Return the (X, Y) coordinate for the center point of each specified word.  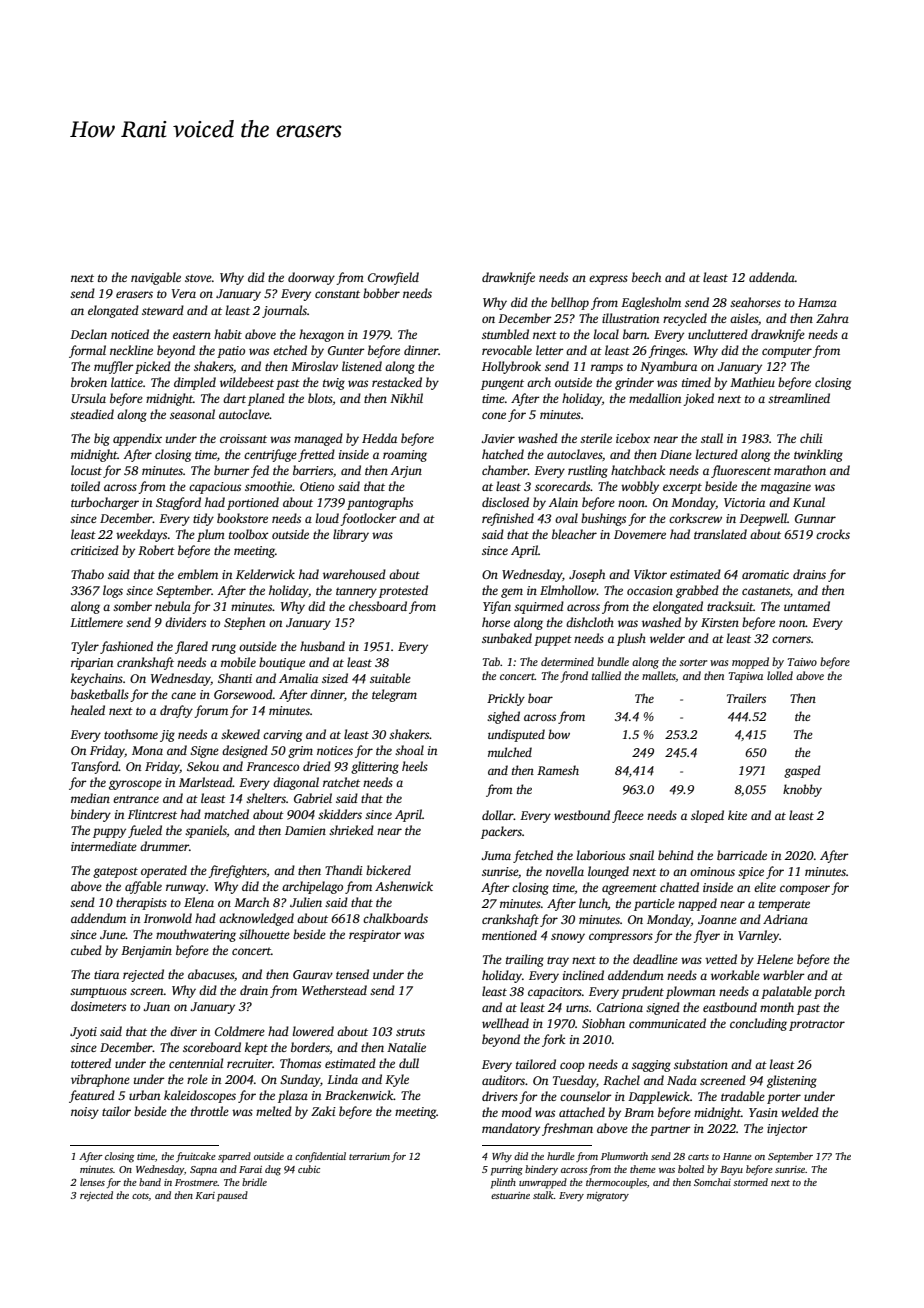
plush (631, 639)
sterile (596, 438)
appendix (137, 439)
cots (140, 1196)
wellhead (505, 1023)
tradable (743, 1096)
